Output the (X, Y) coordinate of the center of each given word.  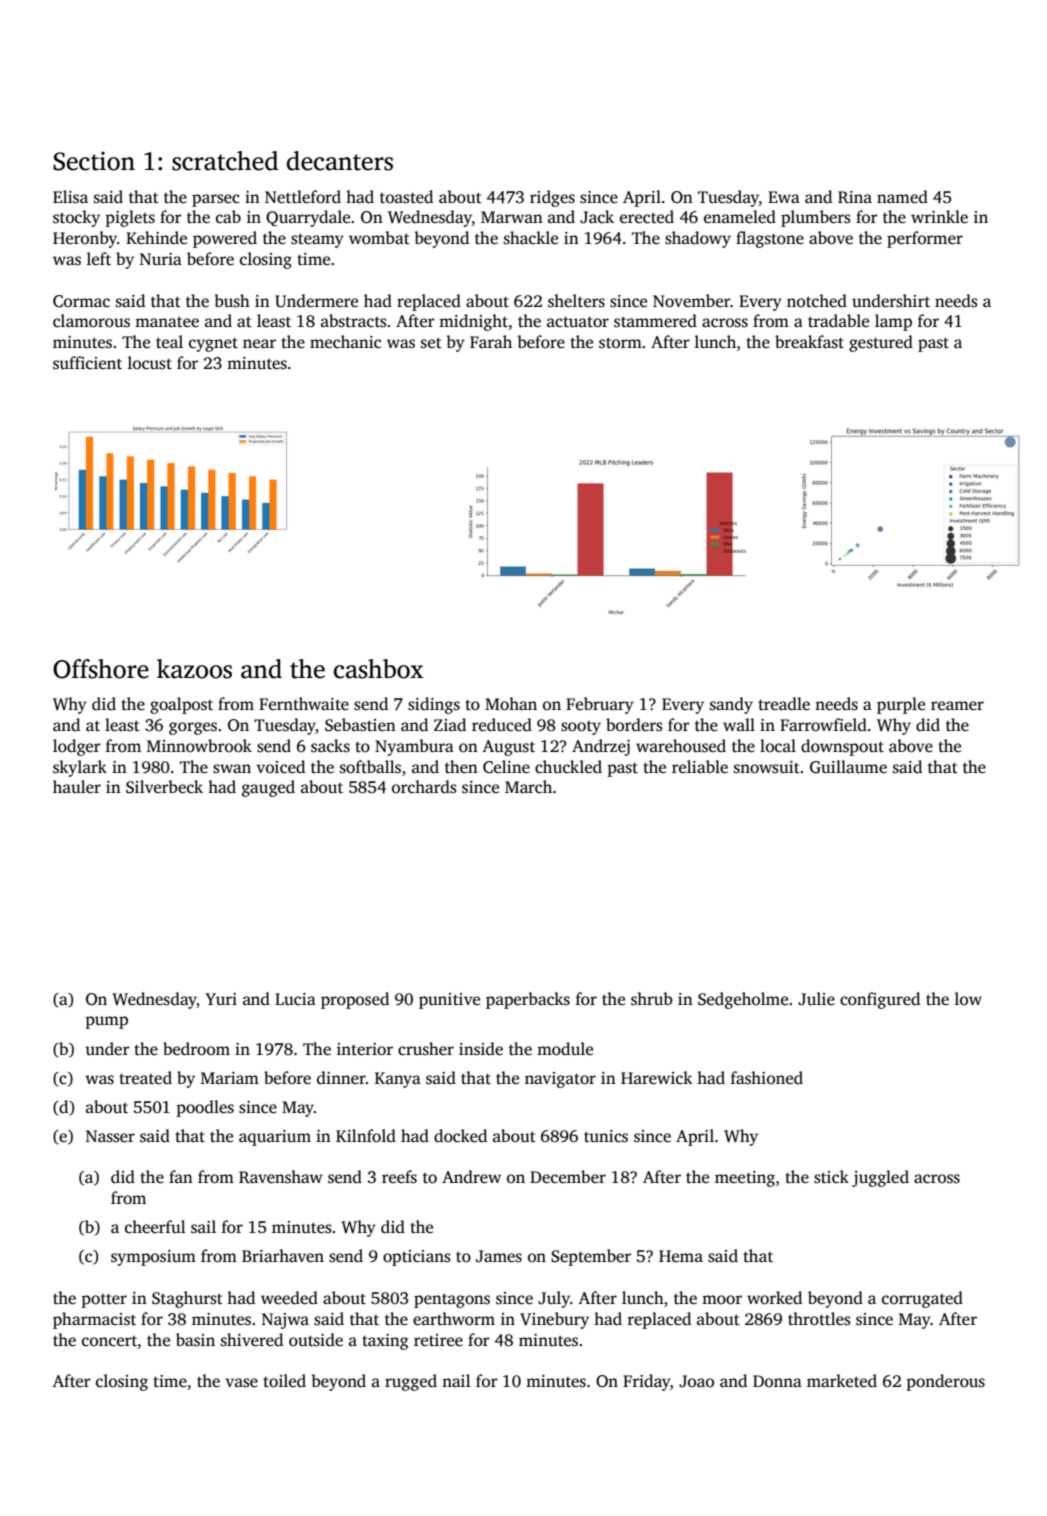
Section (94, 161)
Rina (855, 197)
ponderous (945, 1382)
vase (241, 1383)
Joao (696, 1381)
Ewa (784, 197)
